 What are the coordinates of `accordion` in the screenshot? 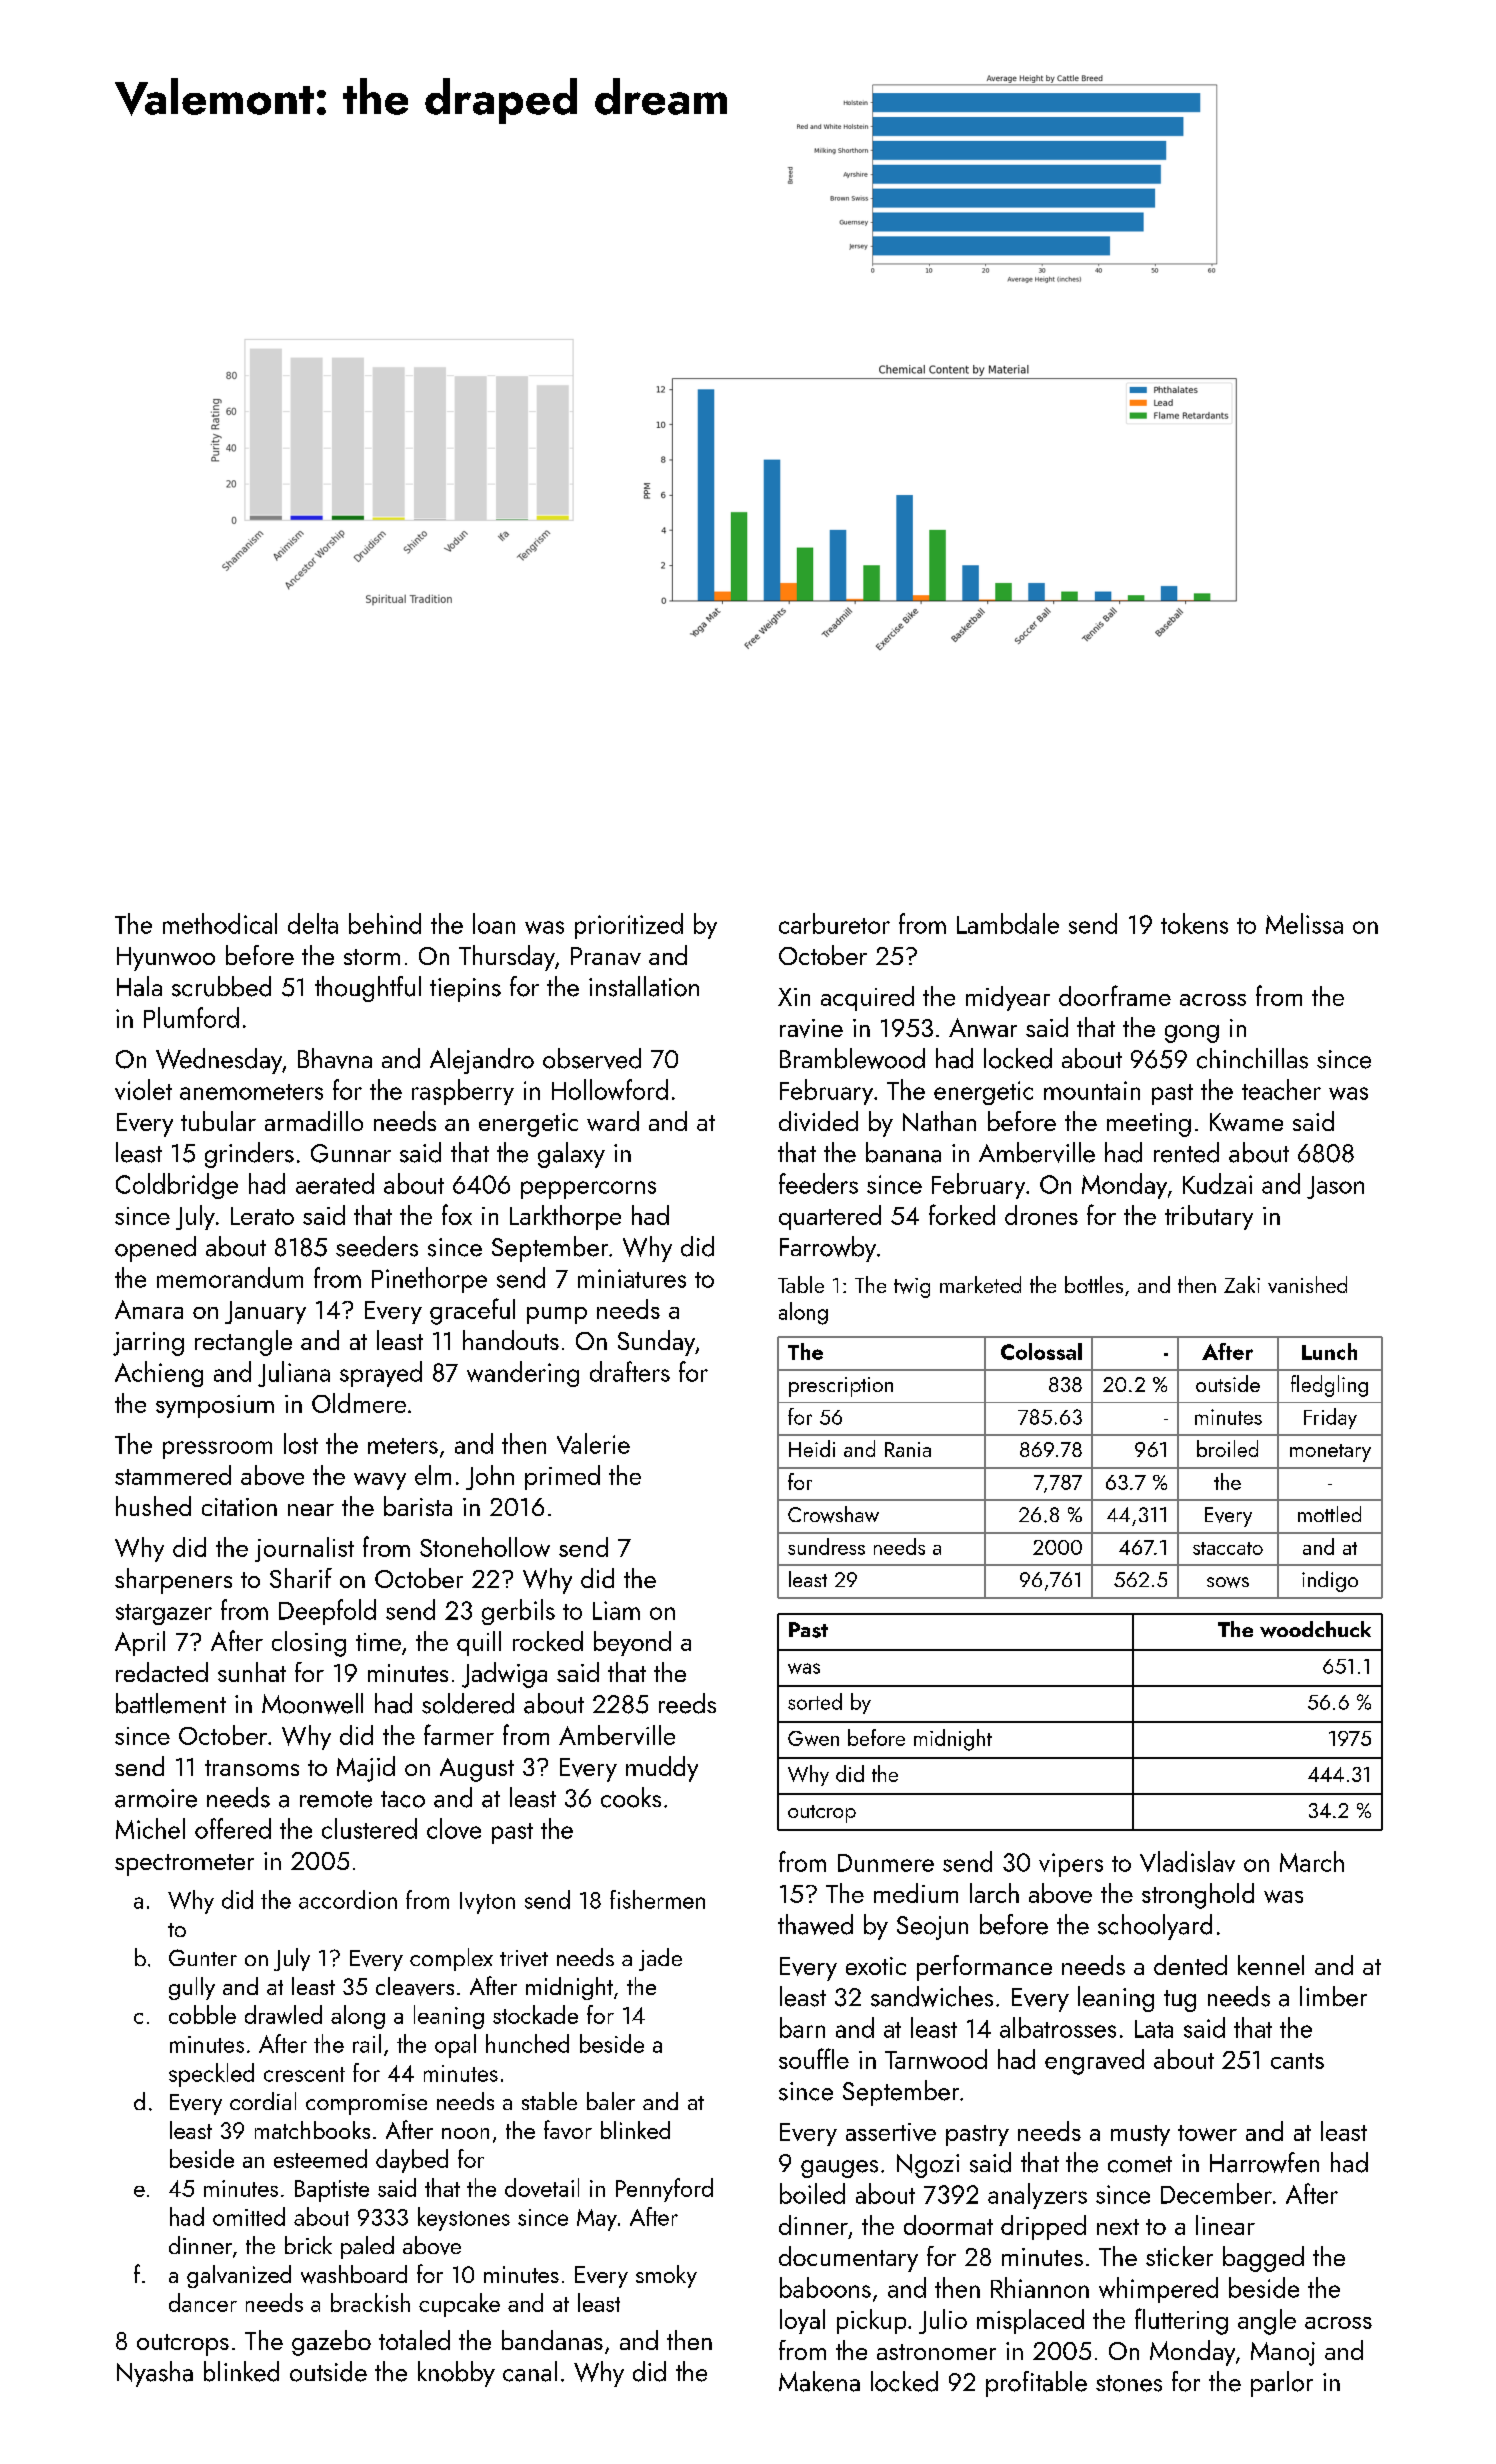 It's located at (348, 1899).
